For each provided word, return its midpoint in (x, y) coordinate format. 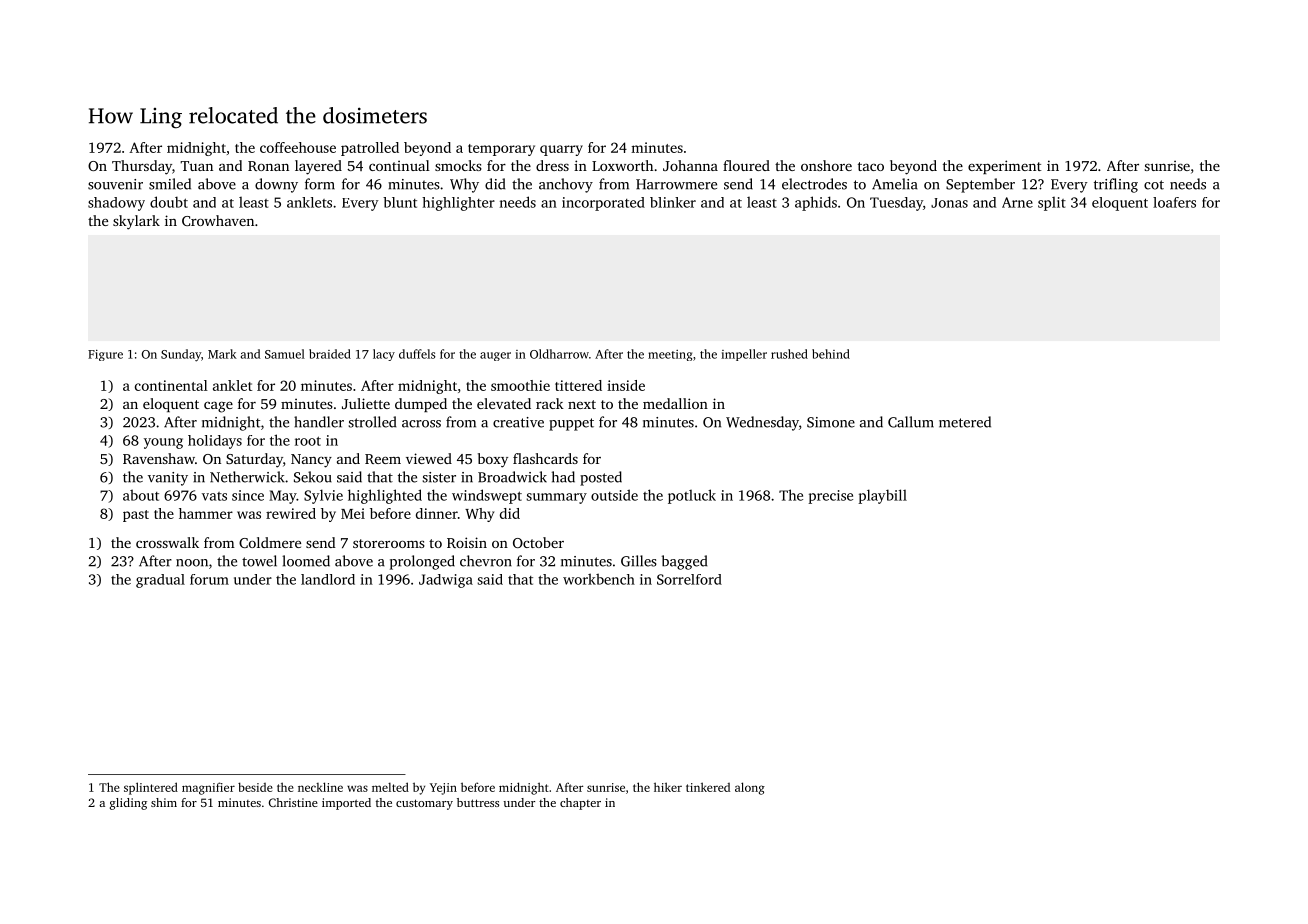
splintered (151, 788)
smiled (170, 184)
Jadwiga (446, 581)
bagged (684, 562)
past (136, 516)
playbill (882, 496)
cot (1154, 185)
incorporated (603, 204)
